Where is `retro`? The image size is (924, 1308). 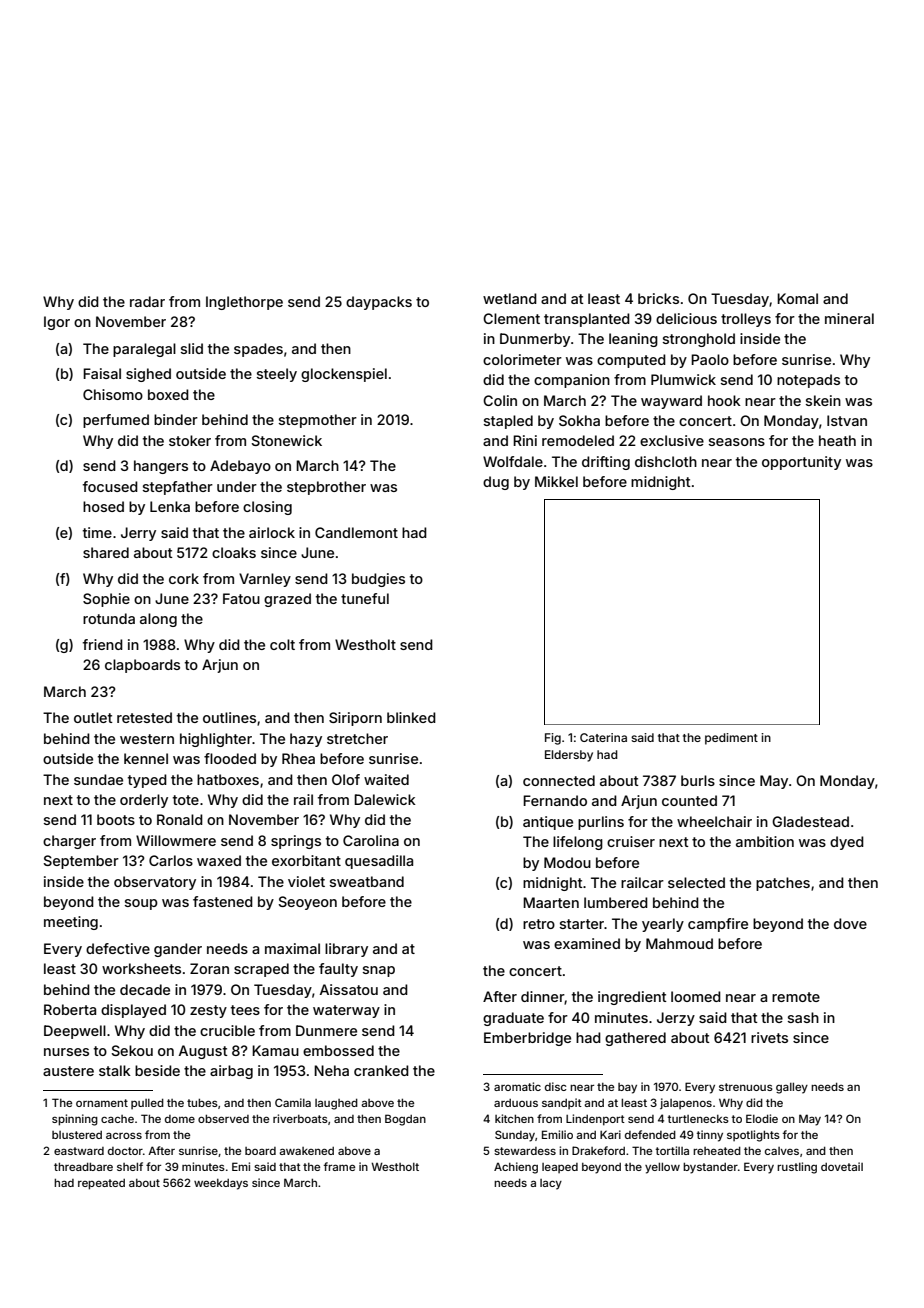
retro is located at coordinates (539, 924).
